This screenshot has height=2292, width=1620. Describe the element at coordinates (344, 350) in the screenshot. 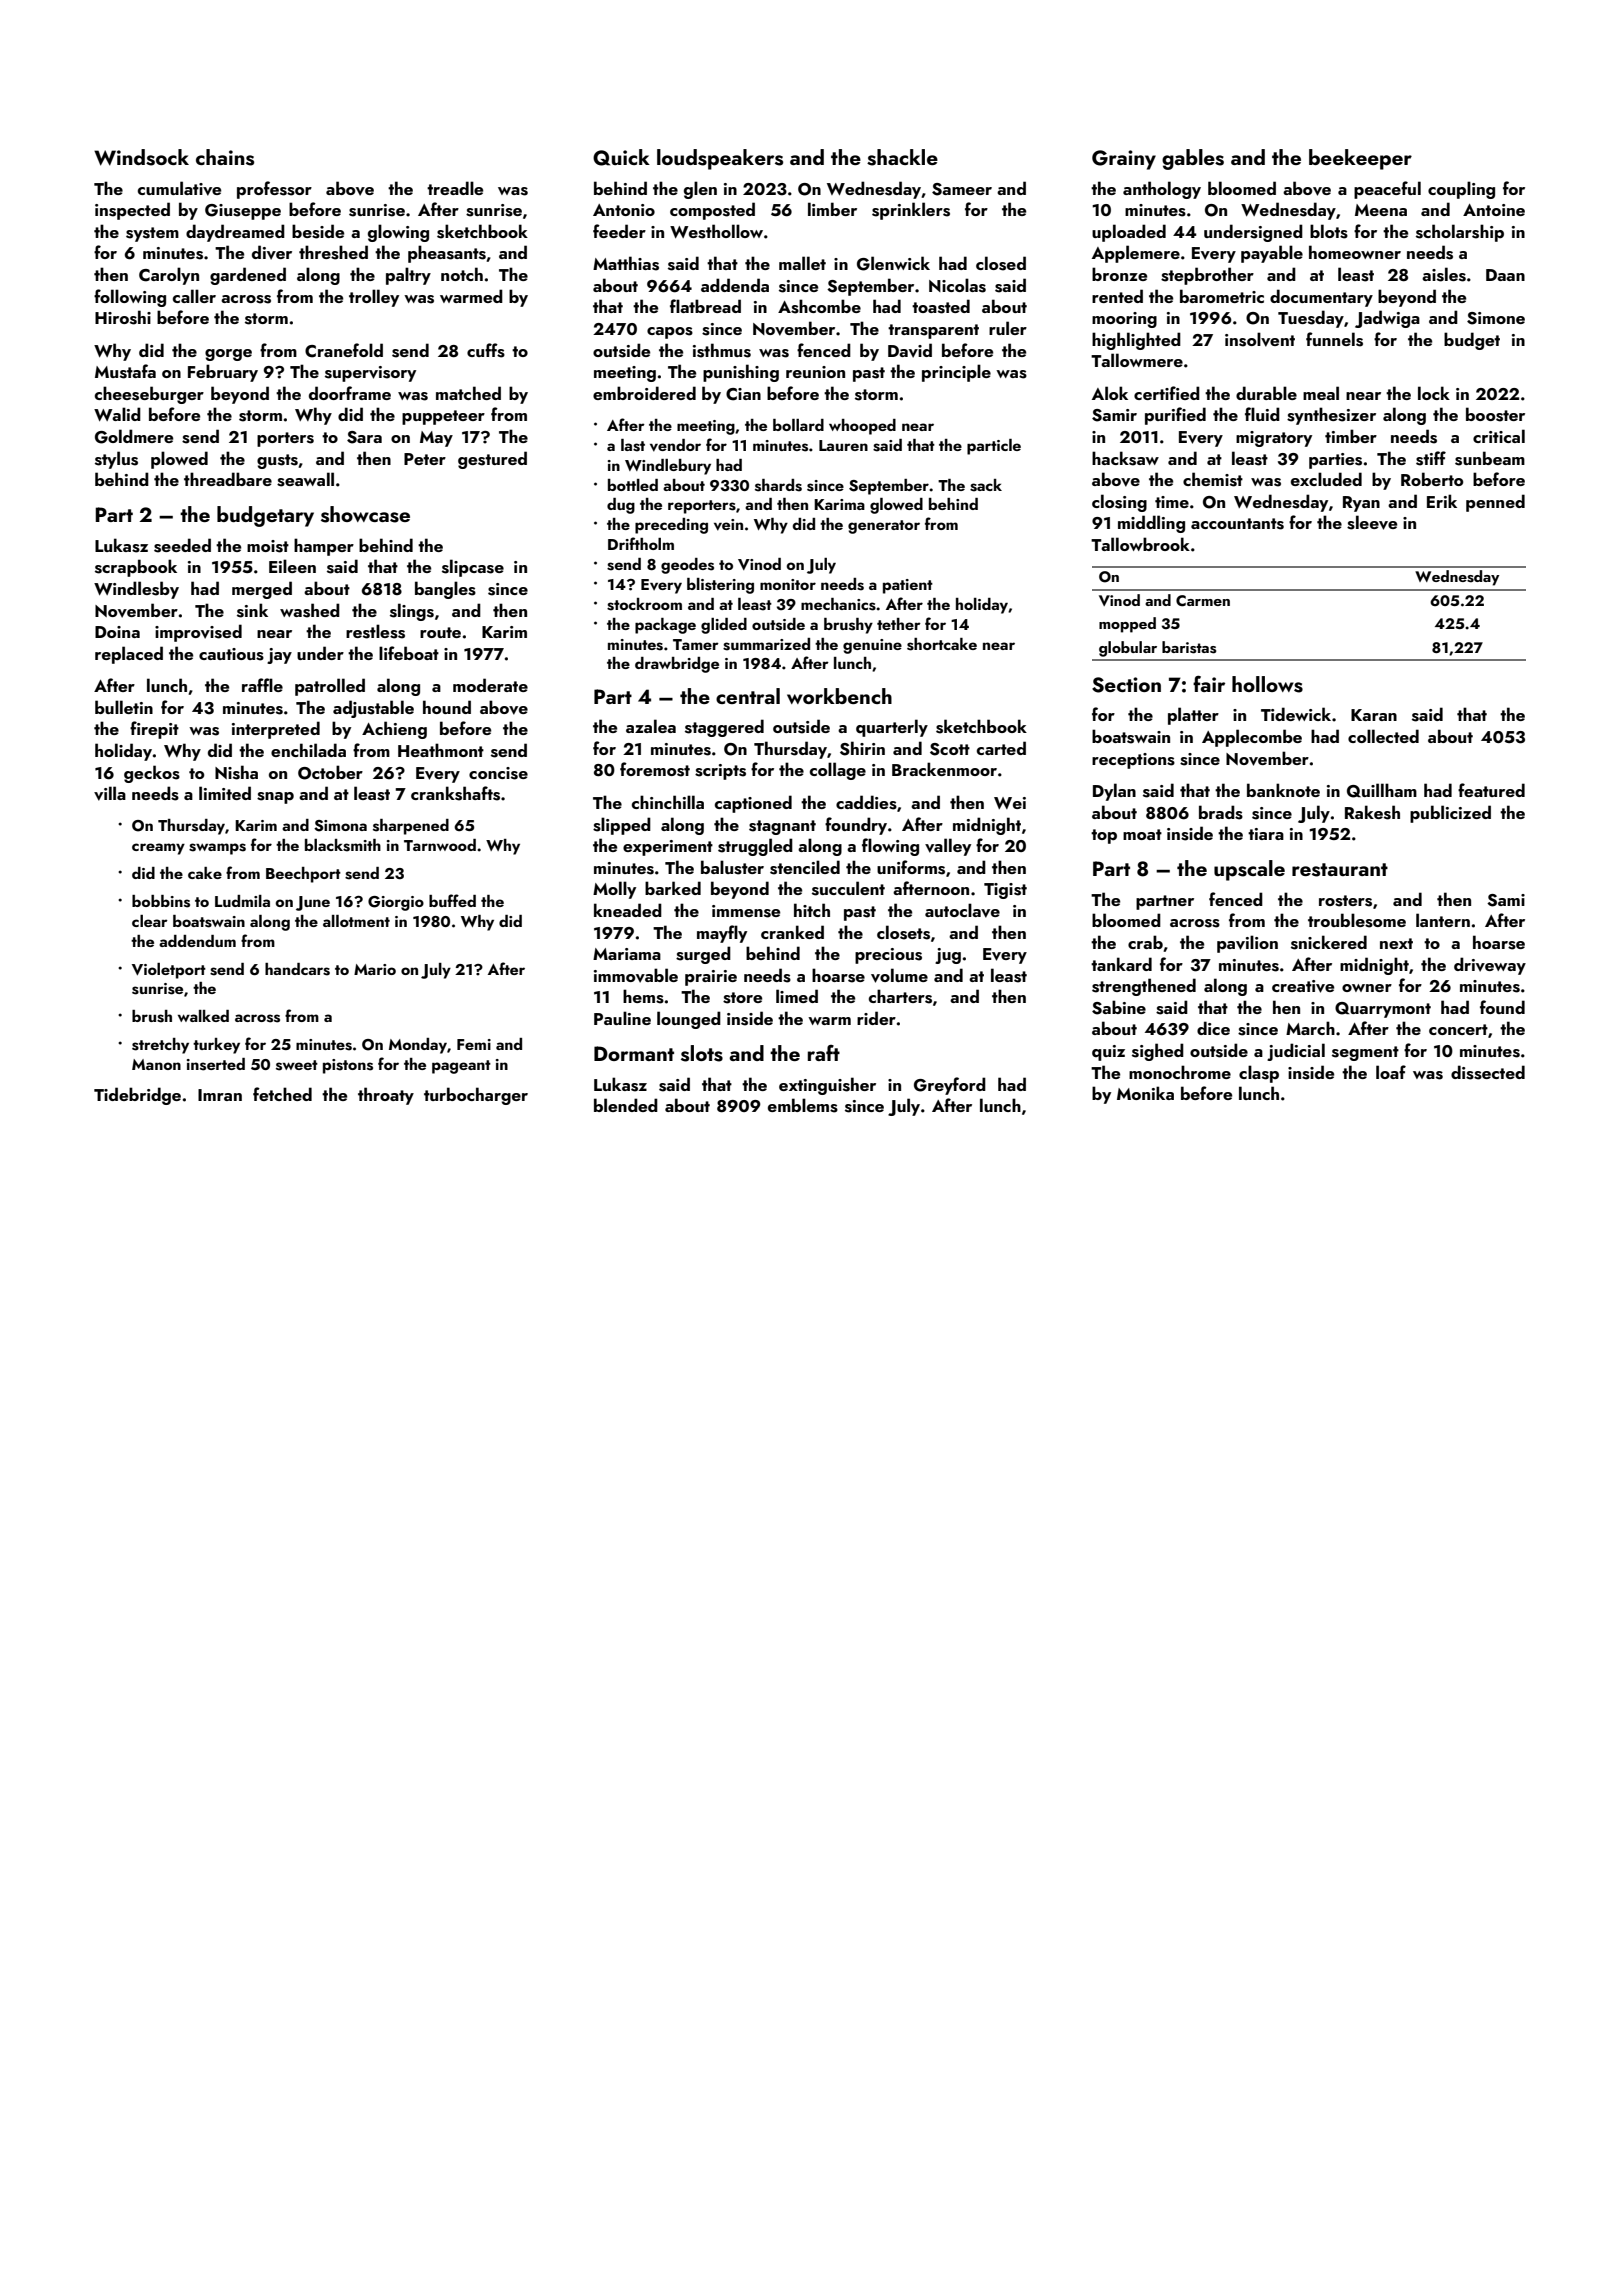

I see `Cranefold` at that location.
